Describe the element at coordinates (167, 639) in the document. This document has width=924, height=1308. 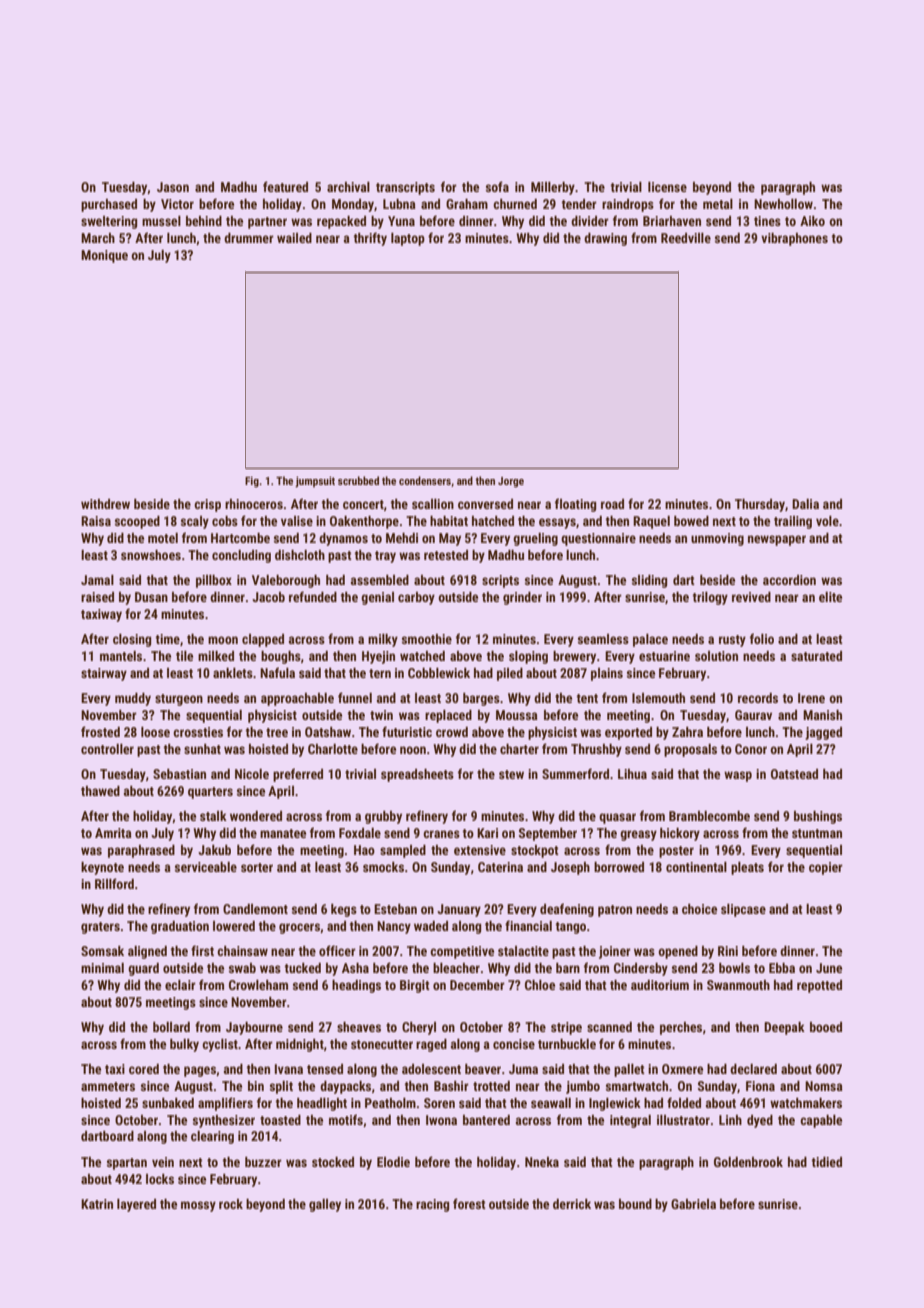
I see `time` at that location.
